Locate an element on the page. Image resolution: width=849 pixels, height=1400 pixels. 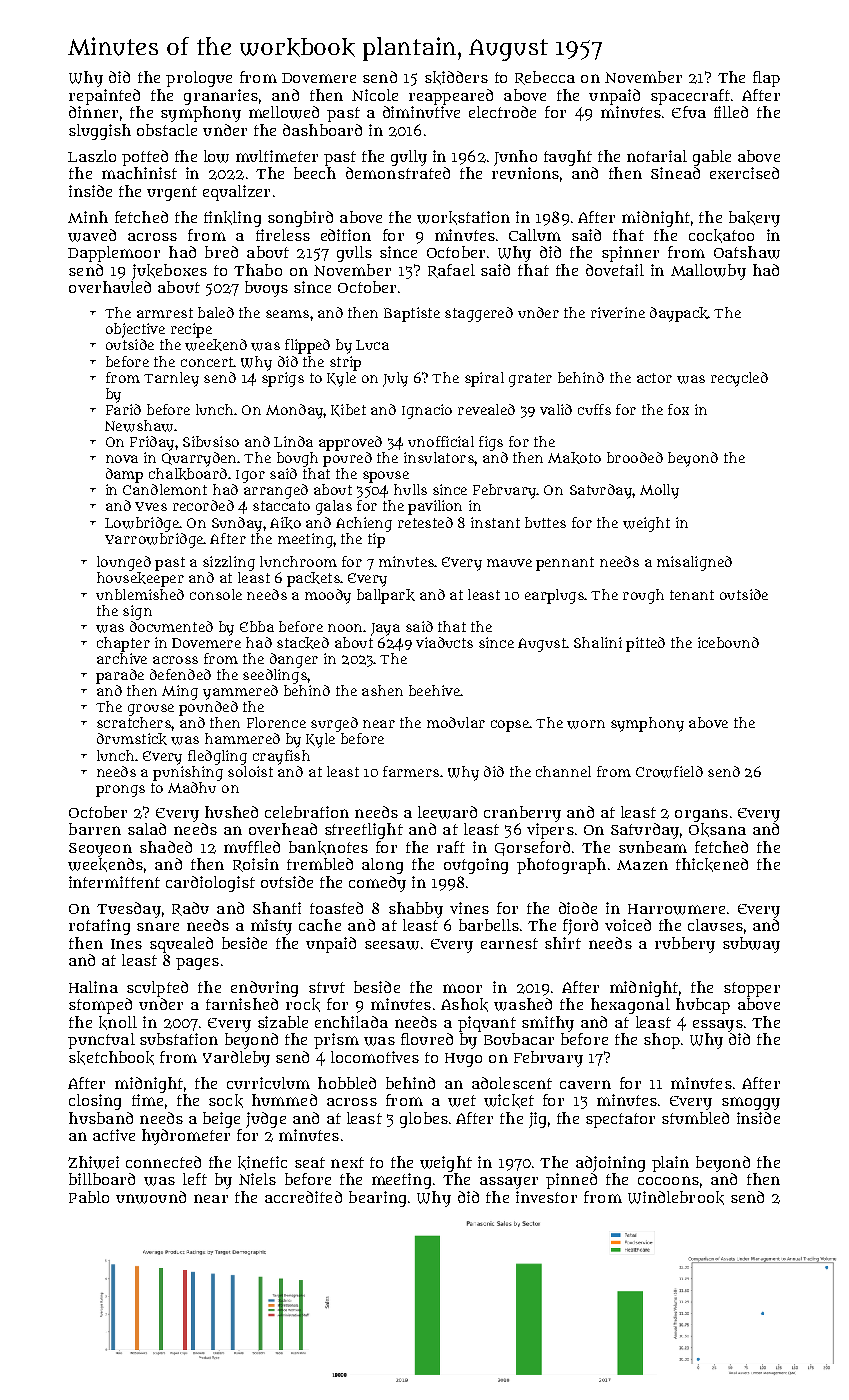
dashboard is located at coordinates (322, 130).
